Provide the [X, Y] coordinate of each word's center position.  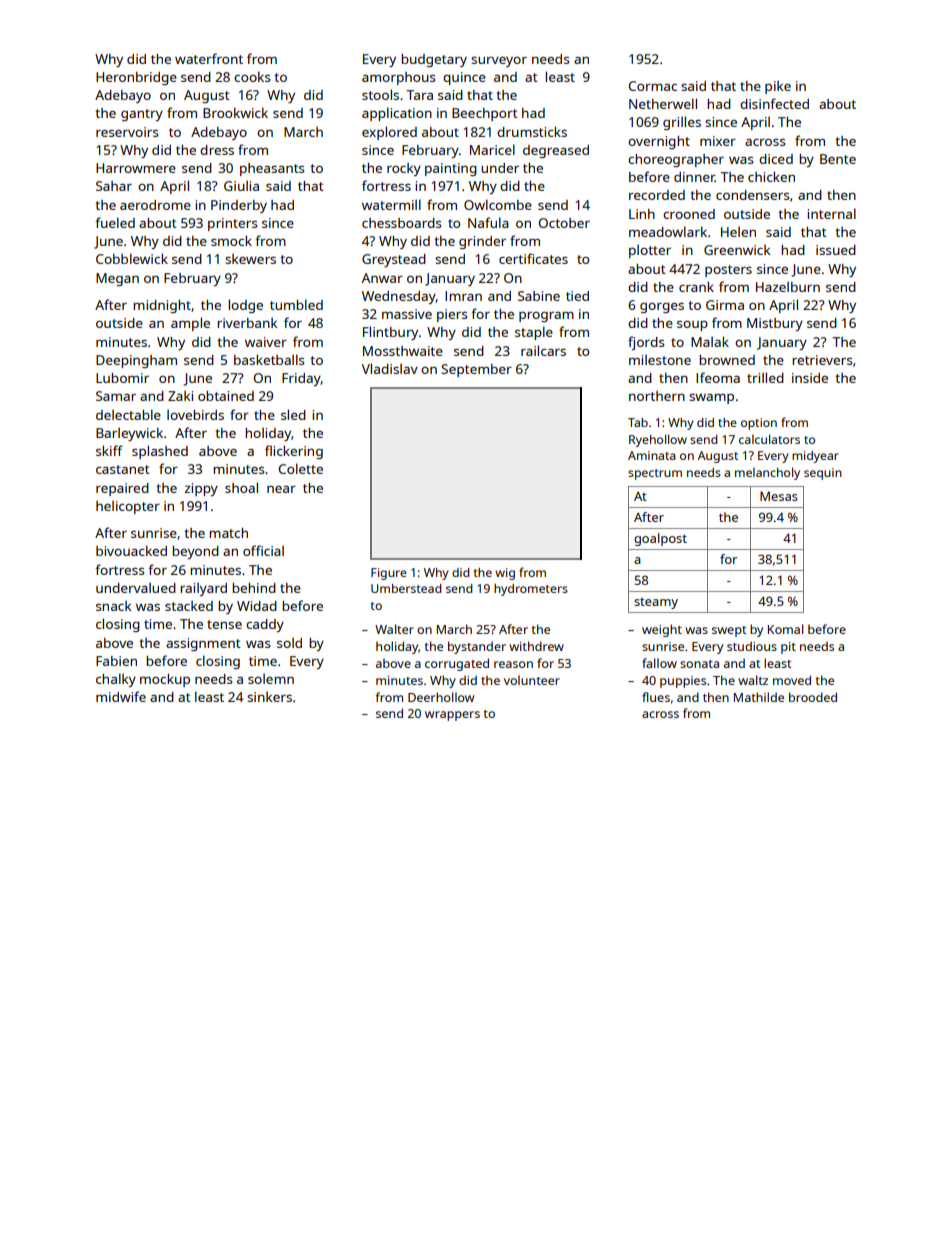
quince [464, 78]
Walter [394, 629]
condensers [752, 195]
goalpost [660, 539]
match [228, 533]
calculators [769, 439]
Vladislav [390, 368]
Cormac [653, 86]
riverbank [247, 323]
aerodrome [155, 205]
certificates [533, 258]
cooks [252, 76]
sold [289, 642]
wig [505, 574]
